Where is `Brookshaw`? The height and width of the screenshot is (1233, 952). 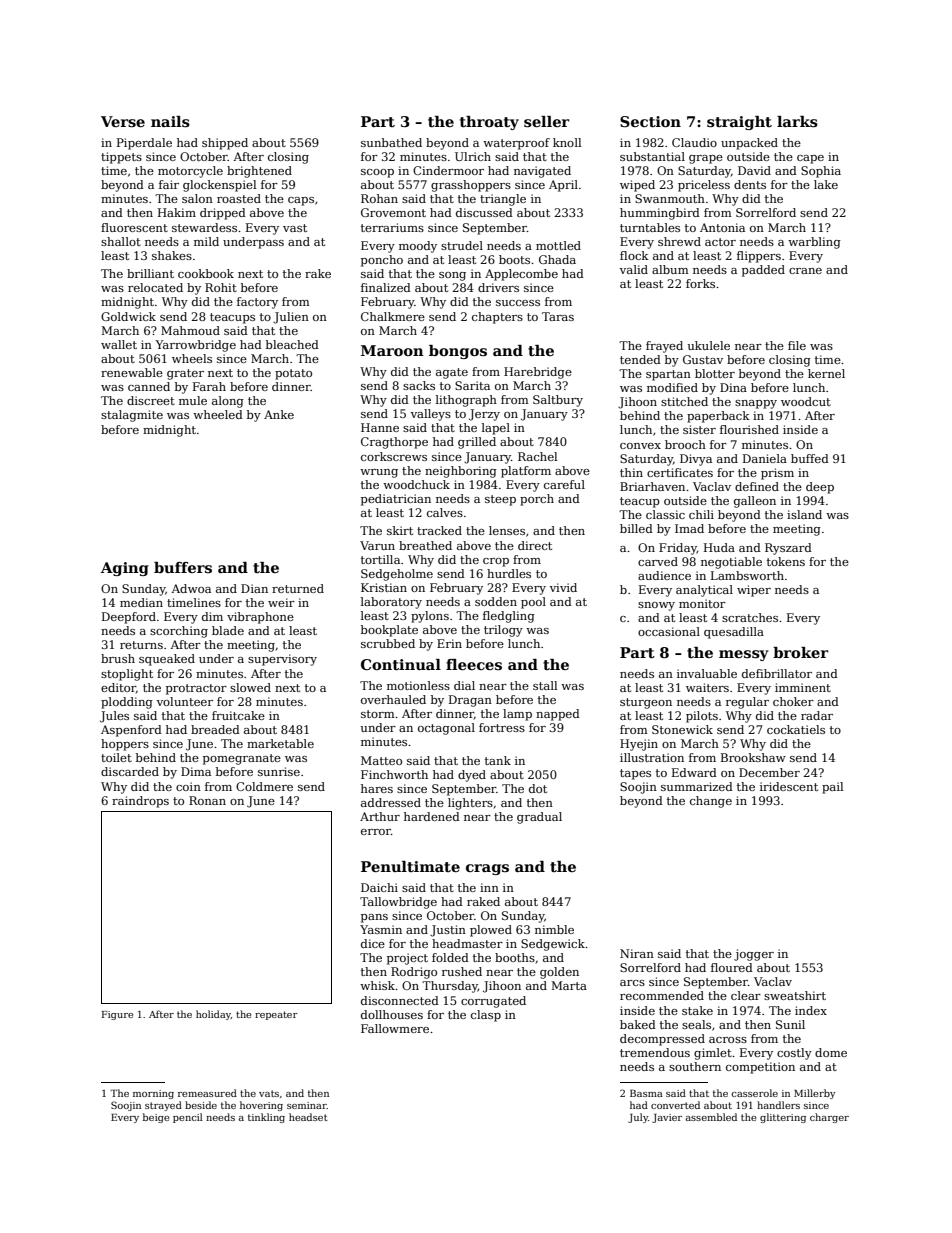 Brookshaw is located at coordinates (753, 757).
